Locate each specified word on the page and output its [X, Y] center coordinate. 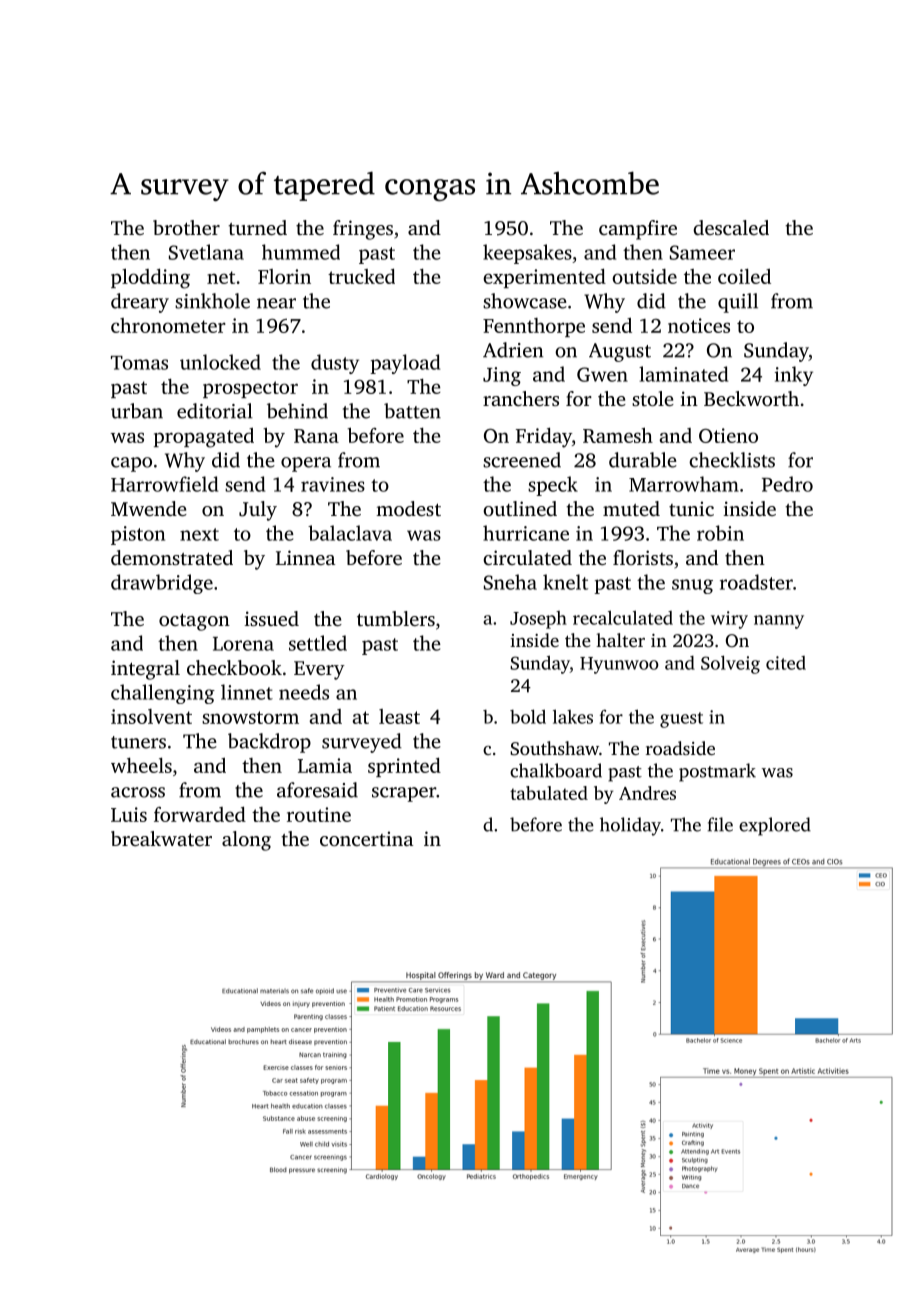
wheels [141, 765]
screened [522, 460]
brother [186, 227]
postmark [717, 772]
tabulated [549, 793]
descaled [731, 227]
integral [145, 670]
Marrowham [684, 484]
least [399, 716]
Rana [316, 436]
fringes [363, 230]
